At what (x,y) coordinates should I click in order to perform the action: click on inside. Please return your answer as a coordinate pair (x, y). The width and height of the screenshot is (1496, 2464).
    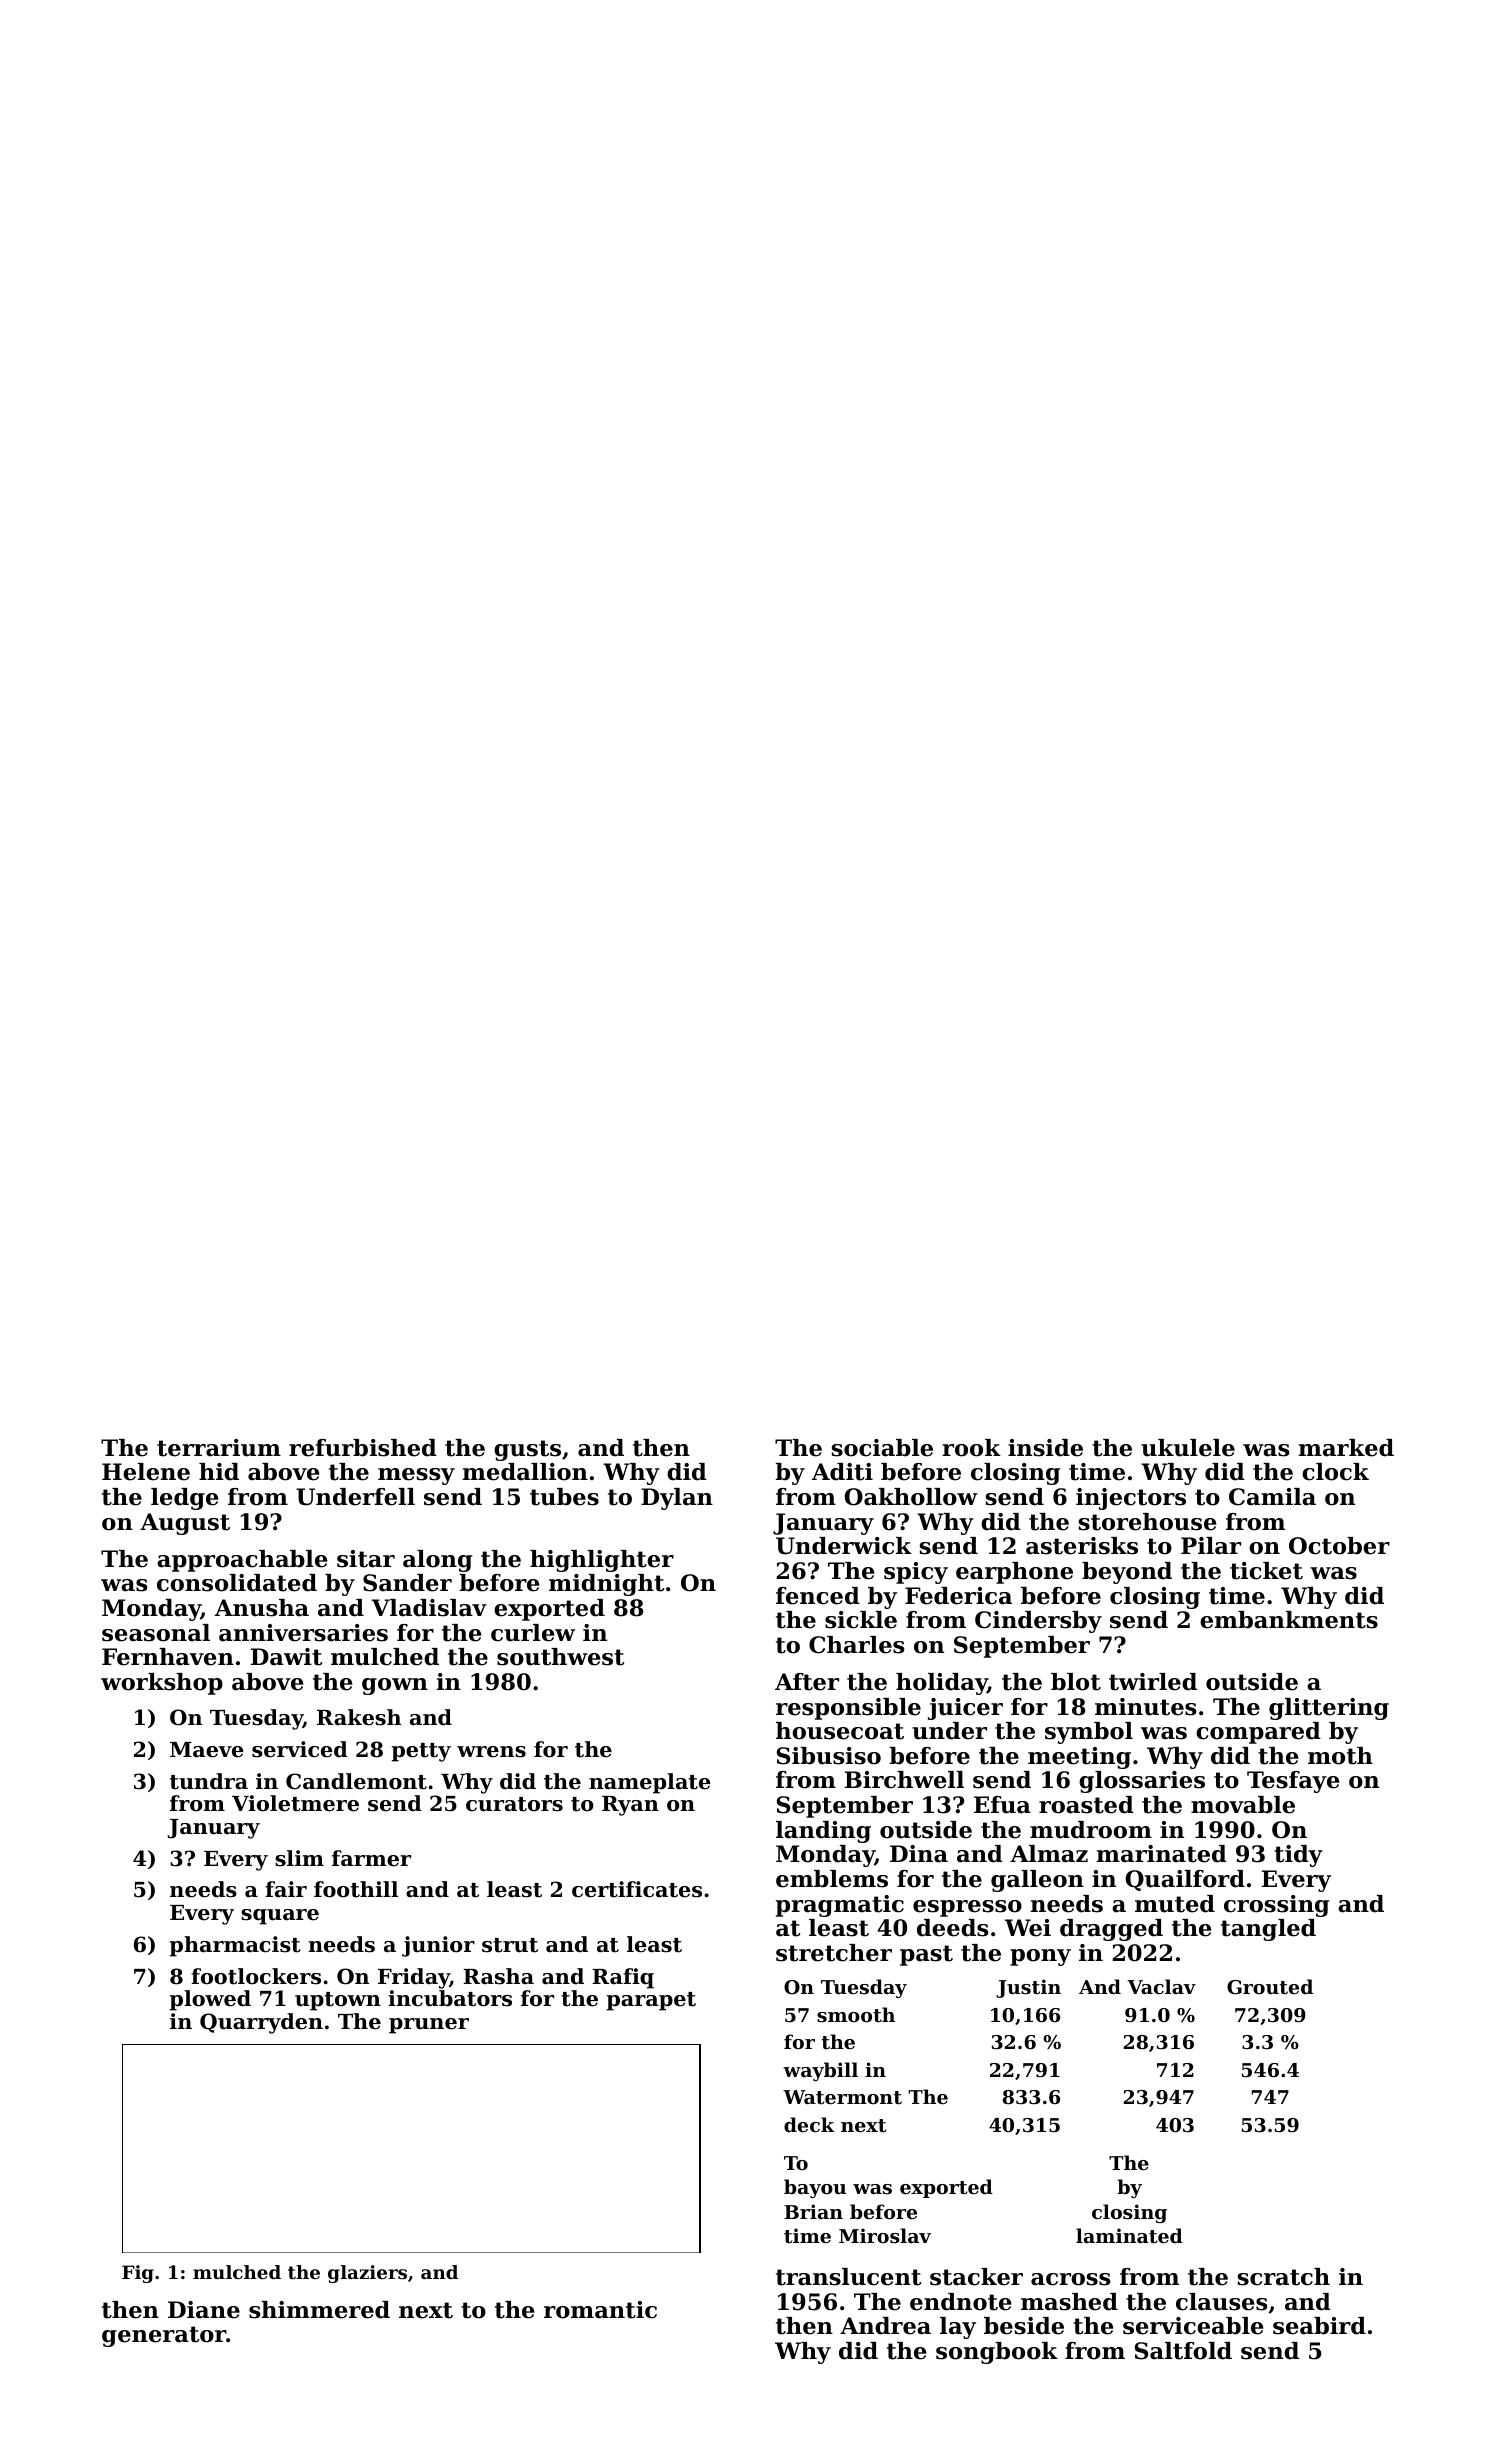
    Looking at the image, I should click on (1045, 1448).
